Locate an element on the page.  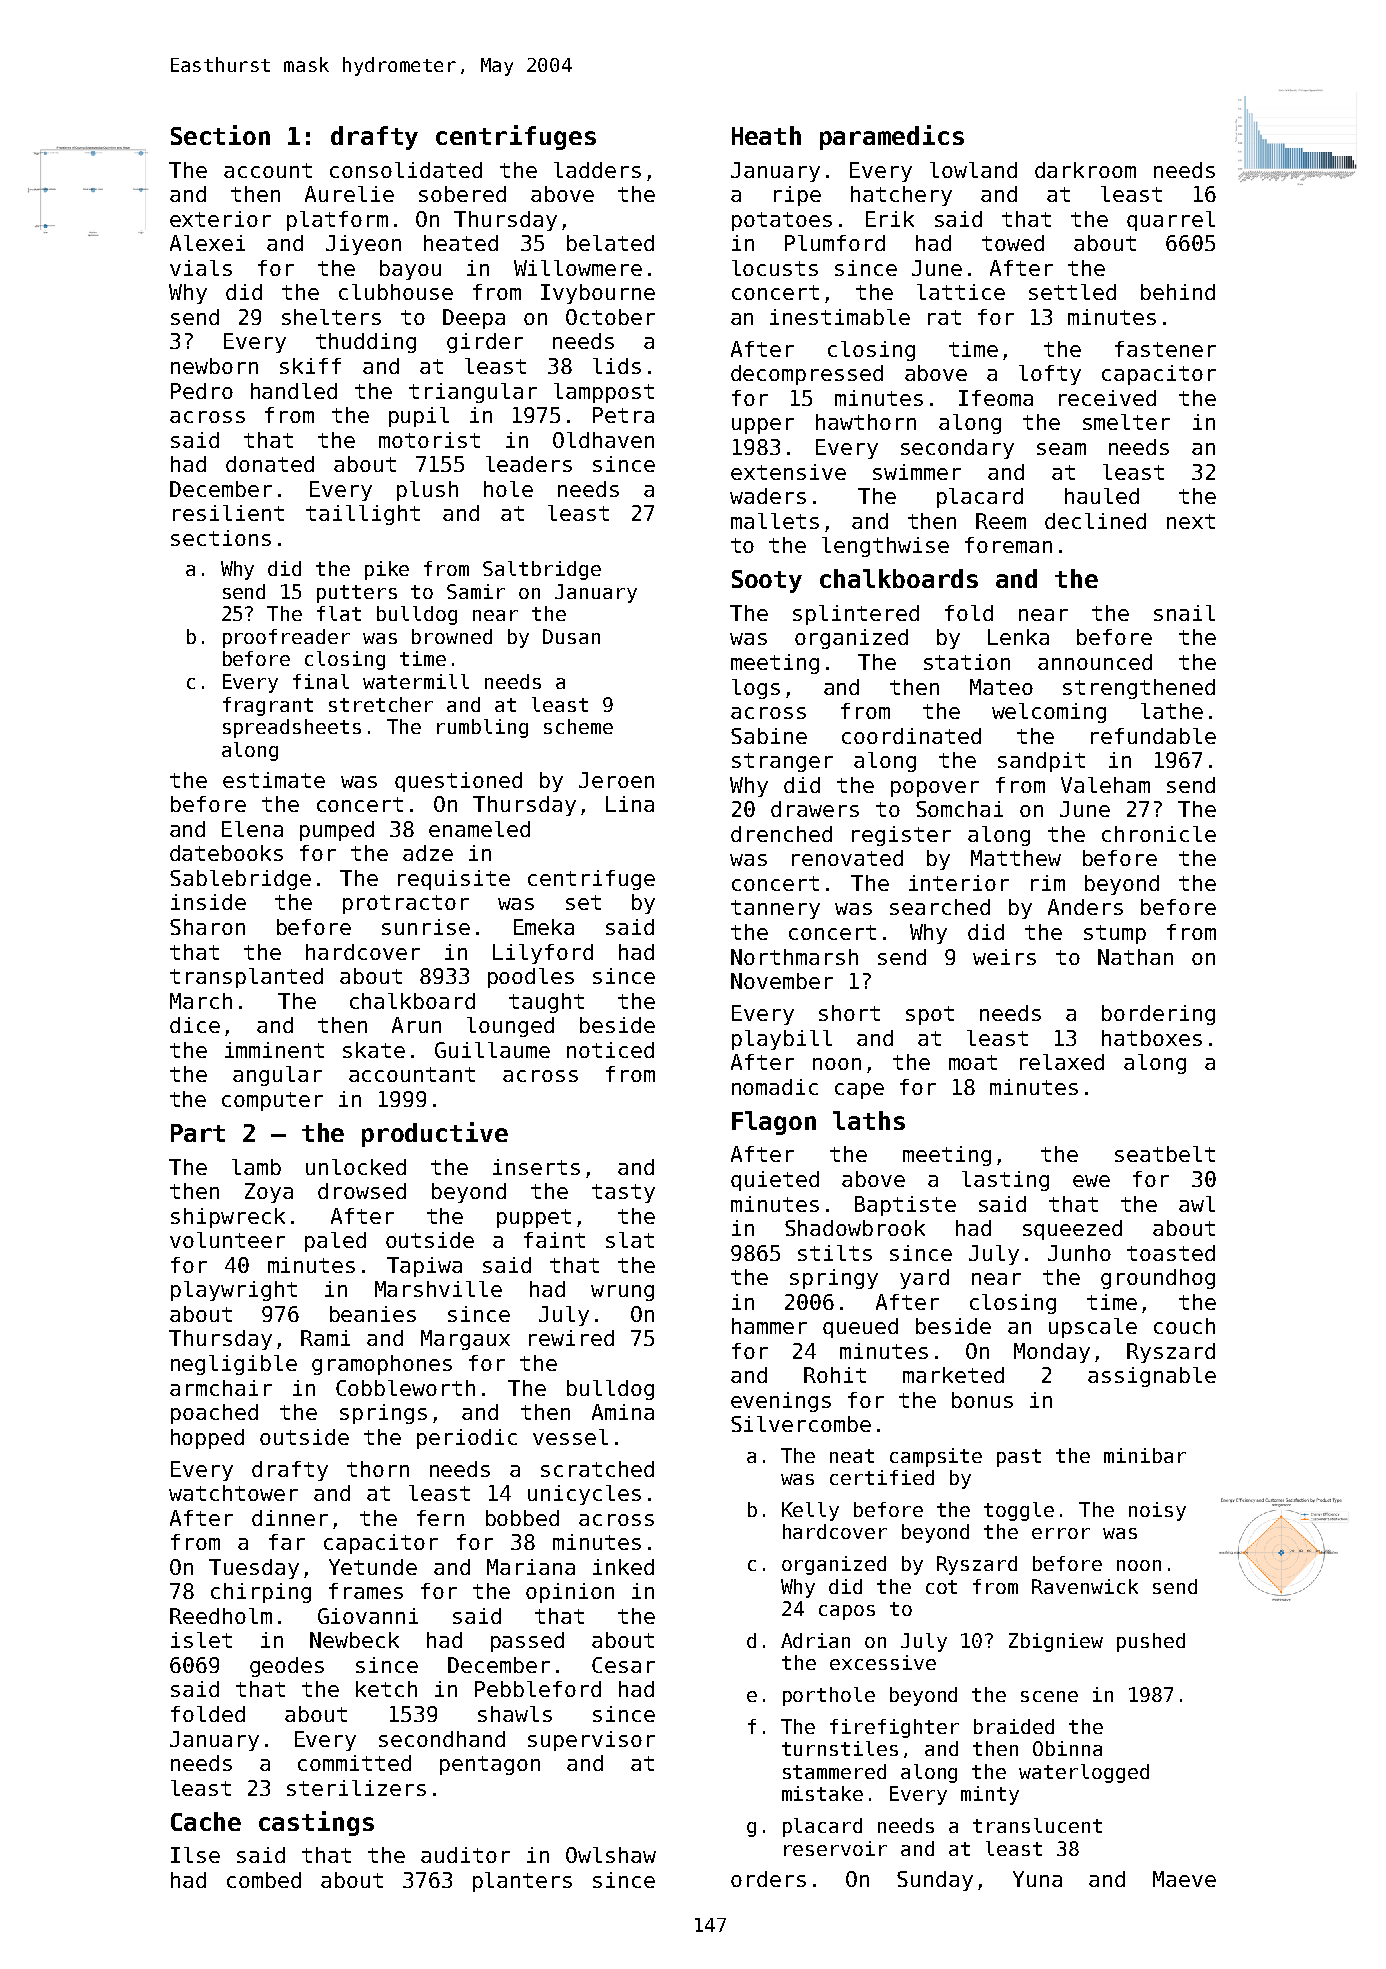
braided is located at coordinates (1014, 1726).
